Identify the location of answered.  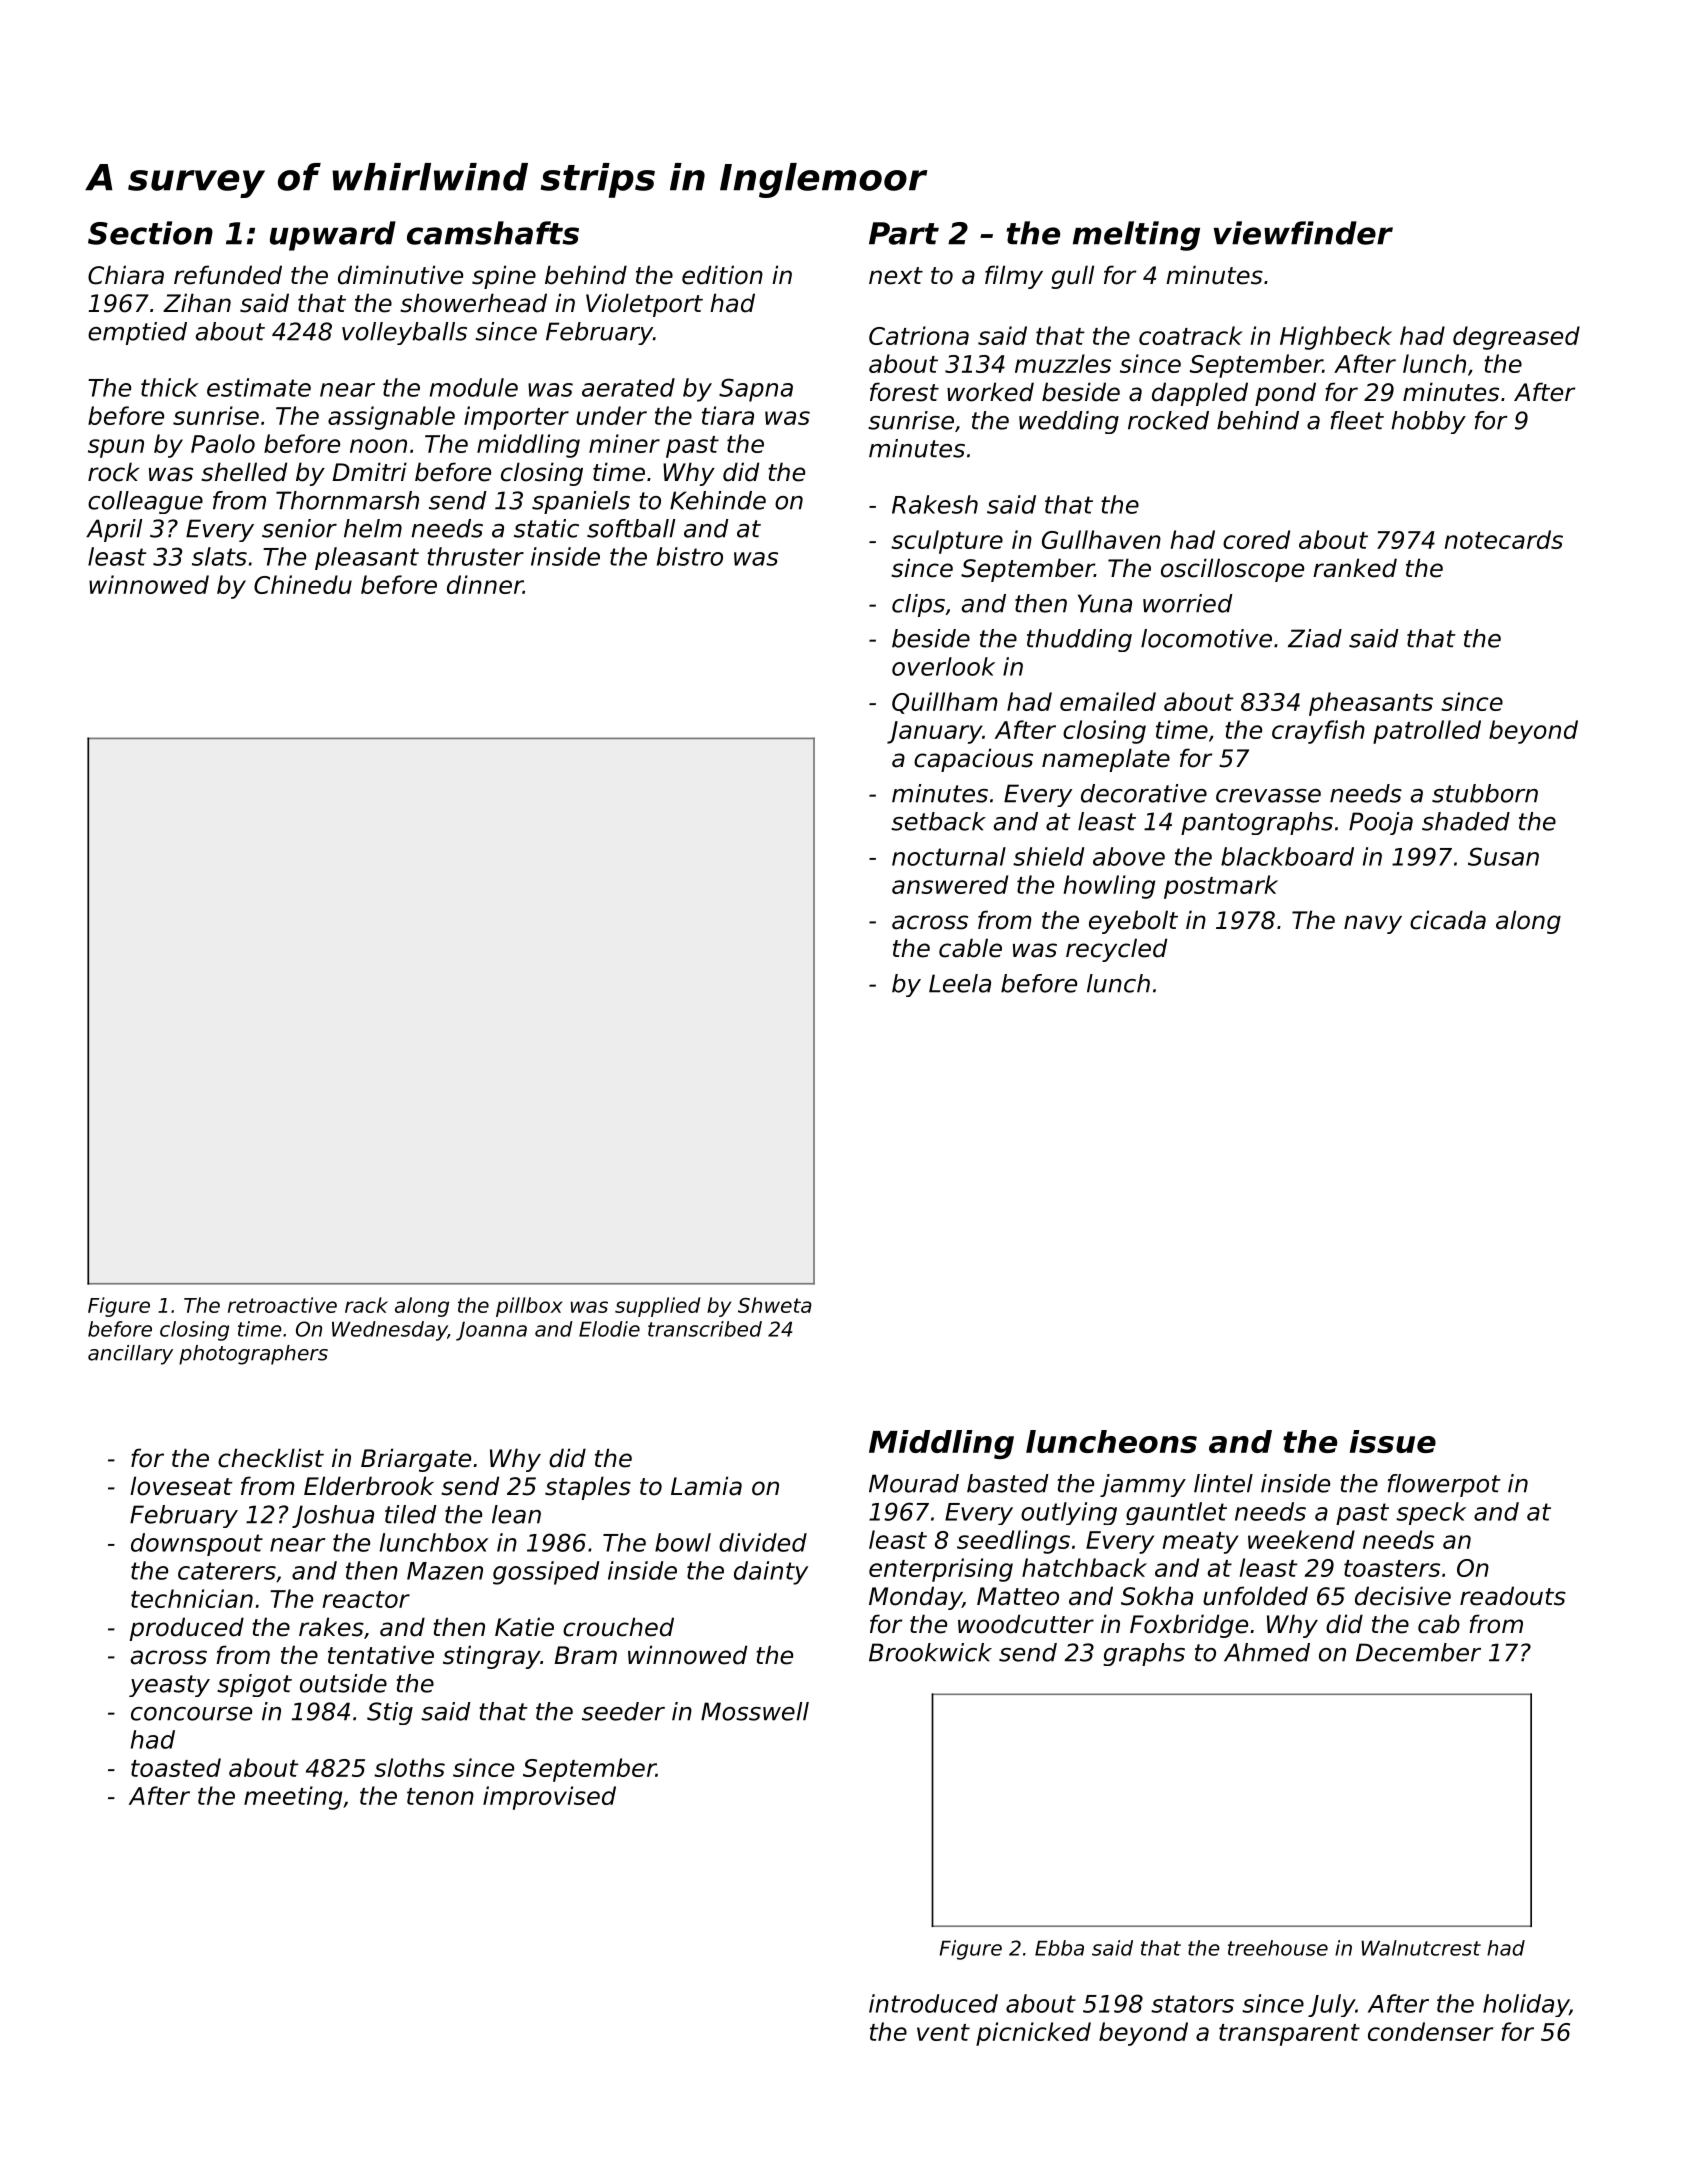
(950, 884).
